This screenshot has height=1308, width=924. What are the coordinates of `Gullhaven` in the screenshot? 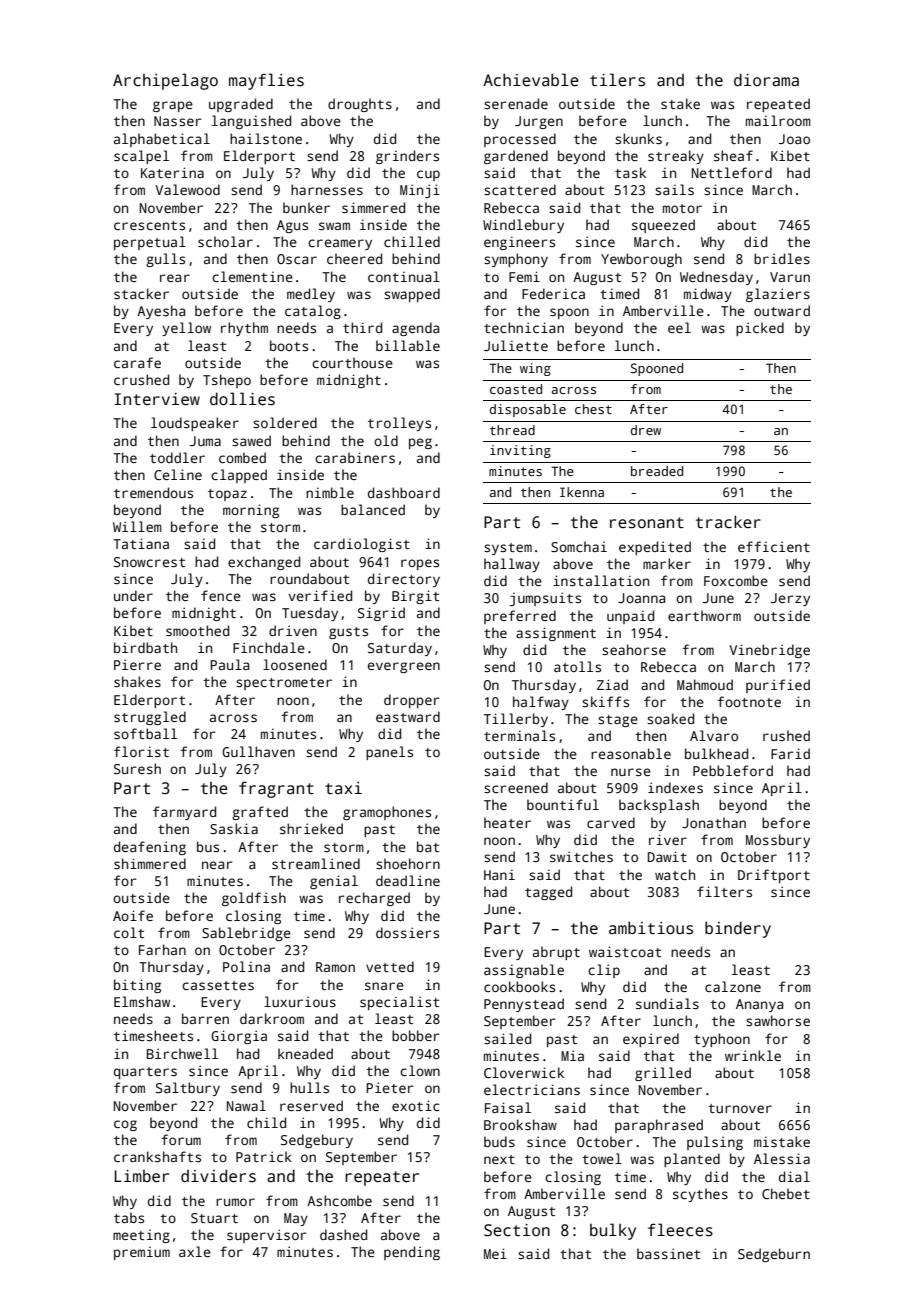 It's located at (258, 751).
